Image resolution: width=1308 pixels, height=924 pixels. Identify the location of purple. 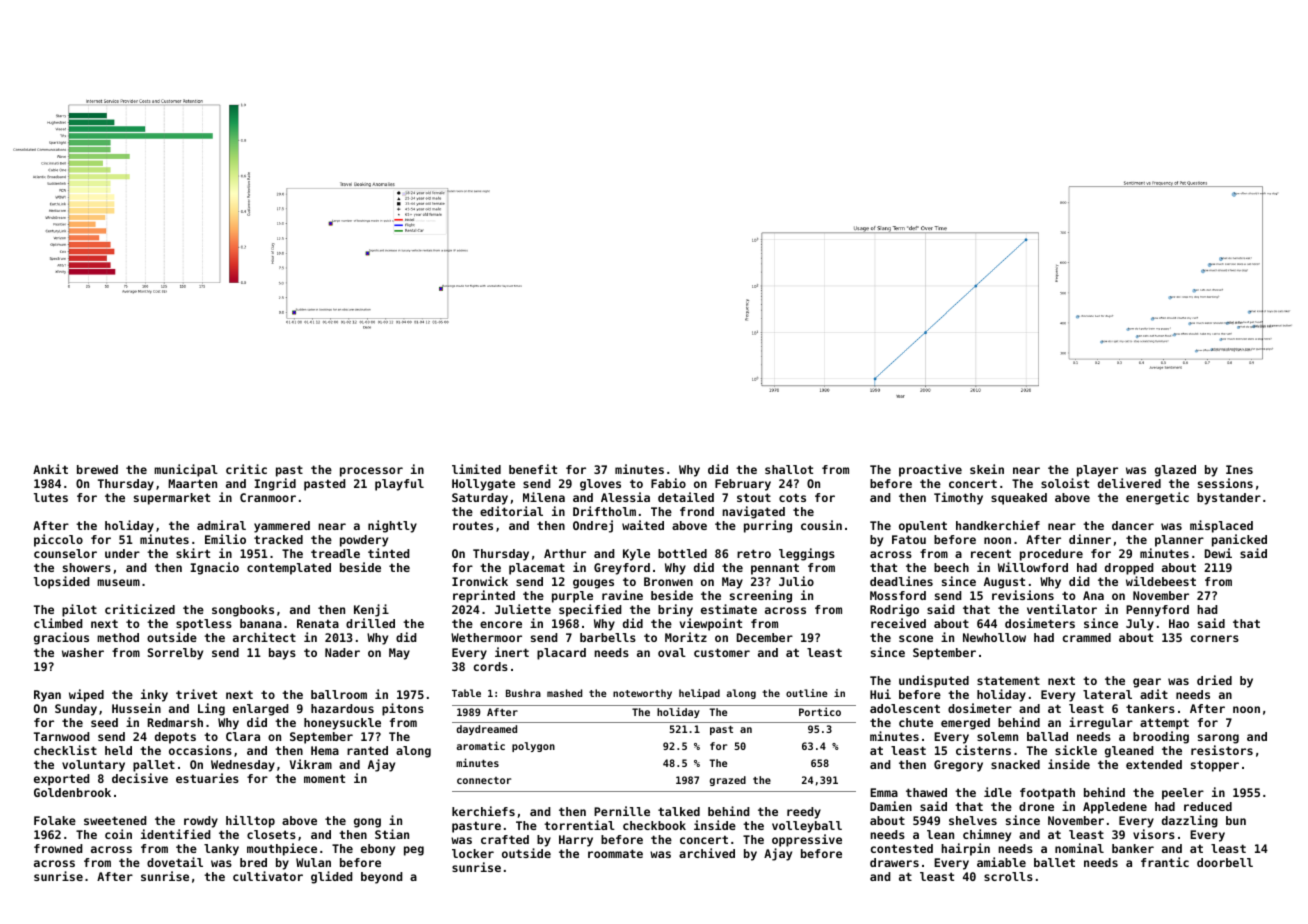
(572, 597).
